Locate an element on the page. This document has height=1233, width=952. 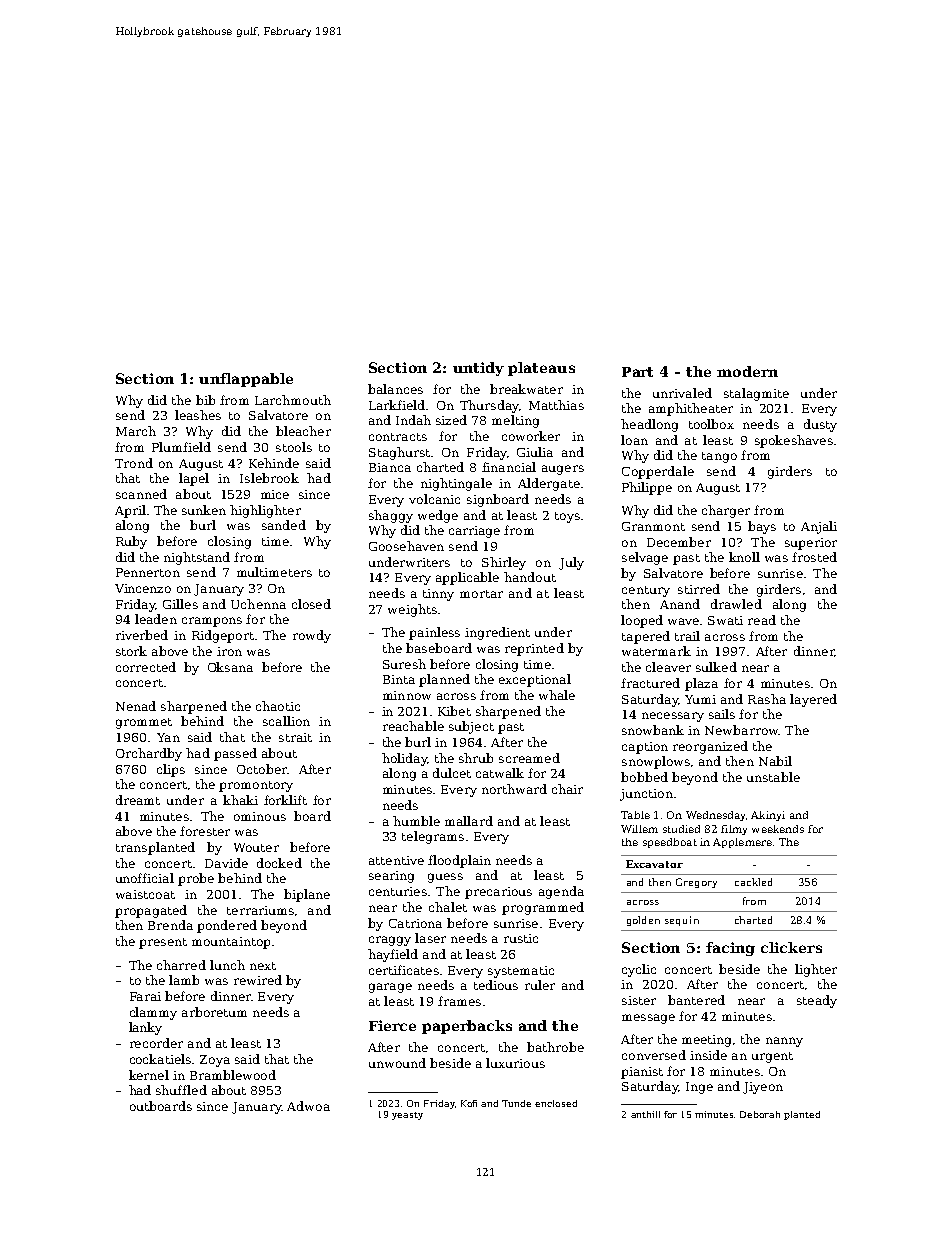
Philippe is located at coordinates (647, 488).
